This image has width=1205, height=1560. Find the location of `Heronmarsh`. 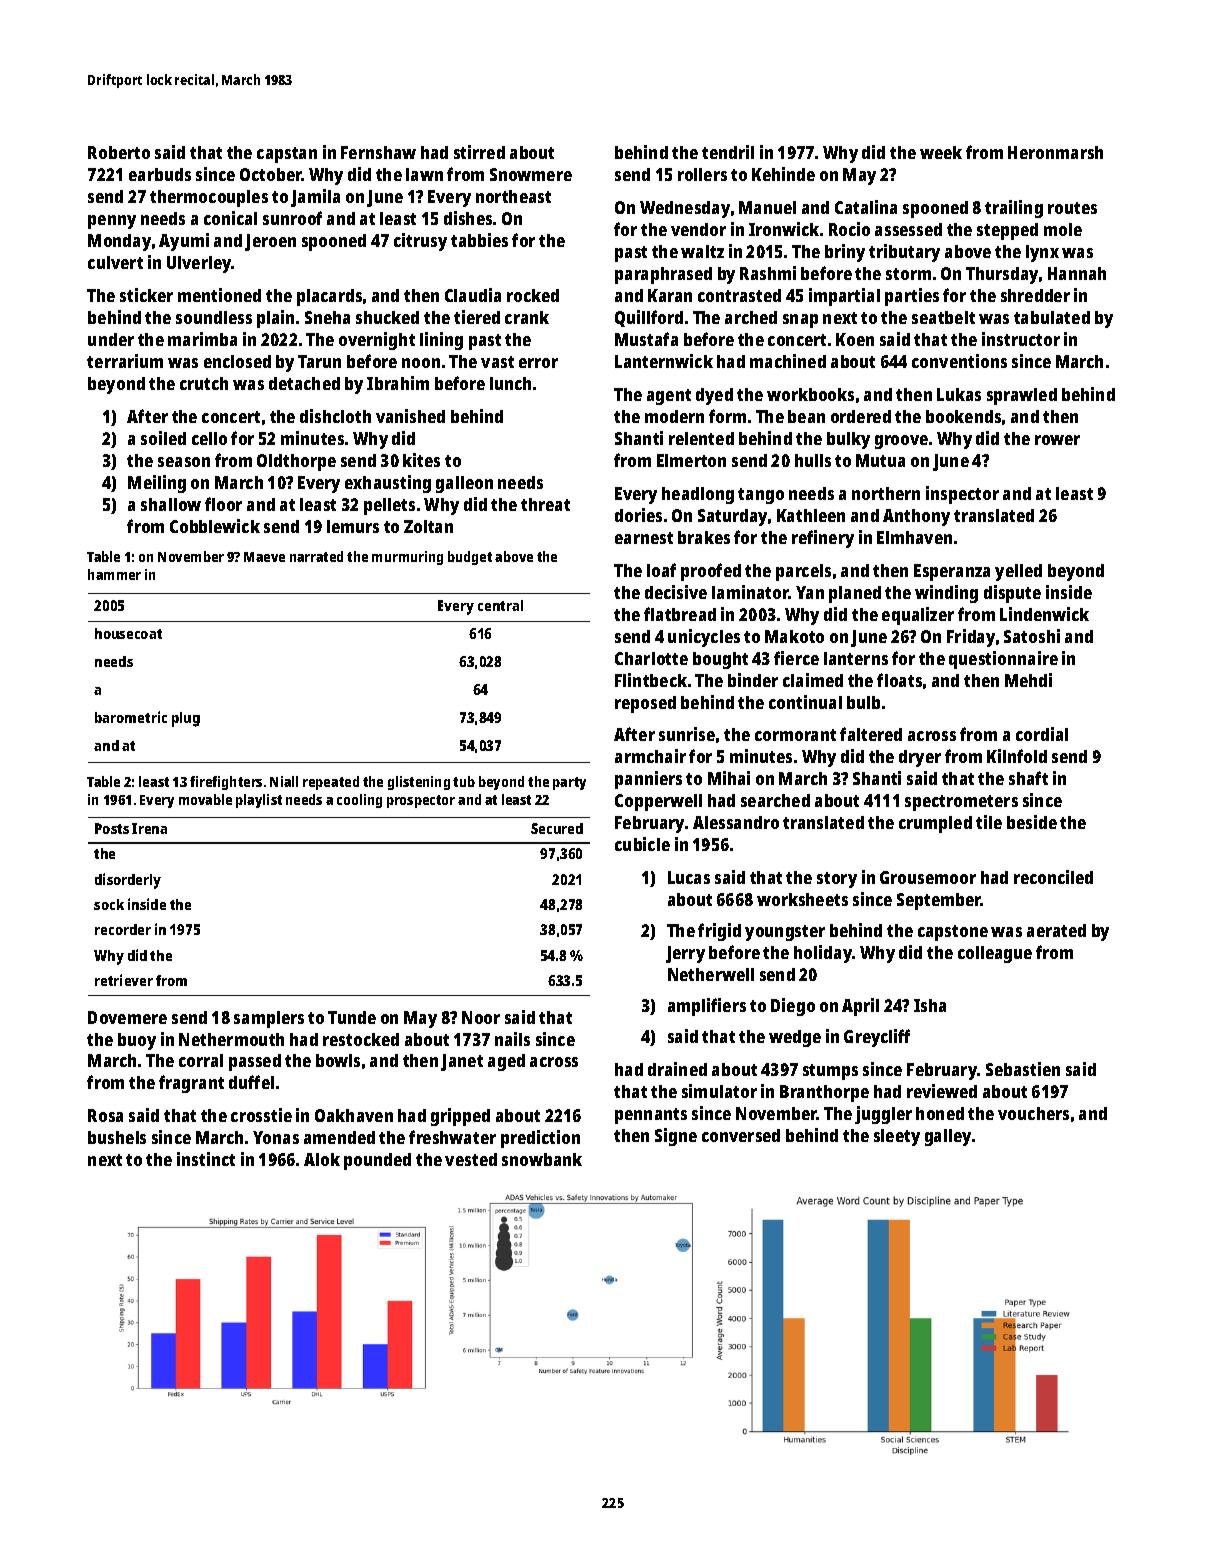

Heronmarsh is located at coordinates (1055, 152).
